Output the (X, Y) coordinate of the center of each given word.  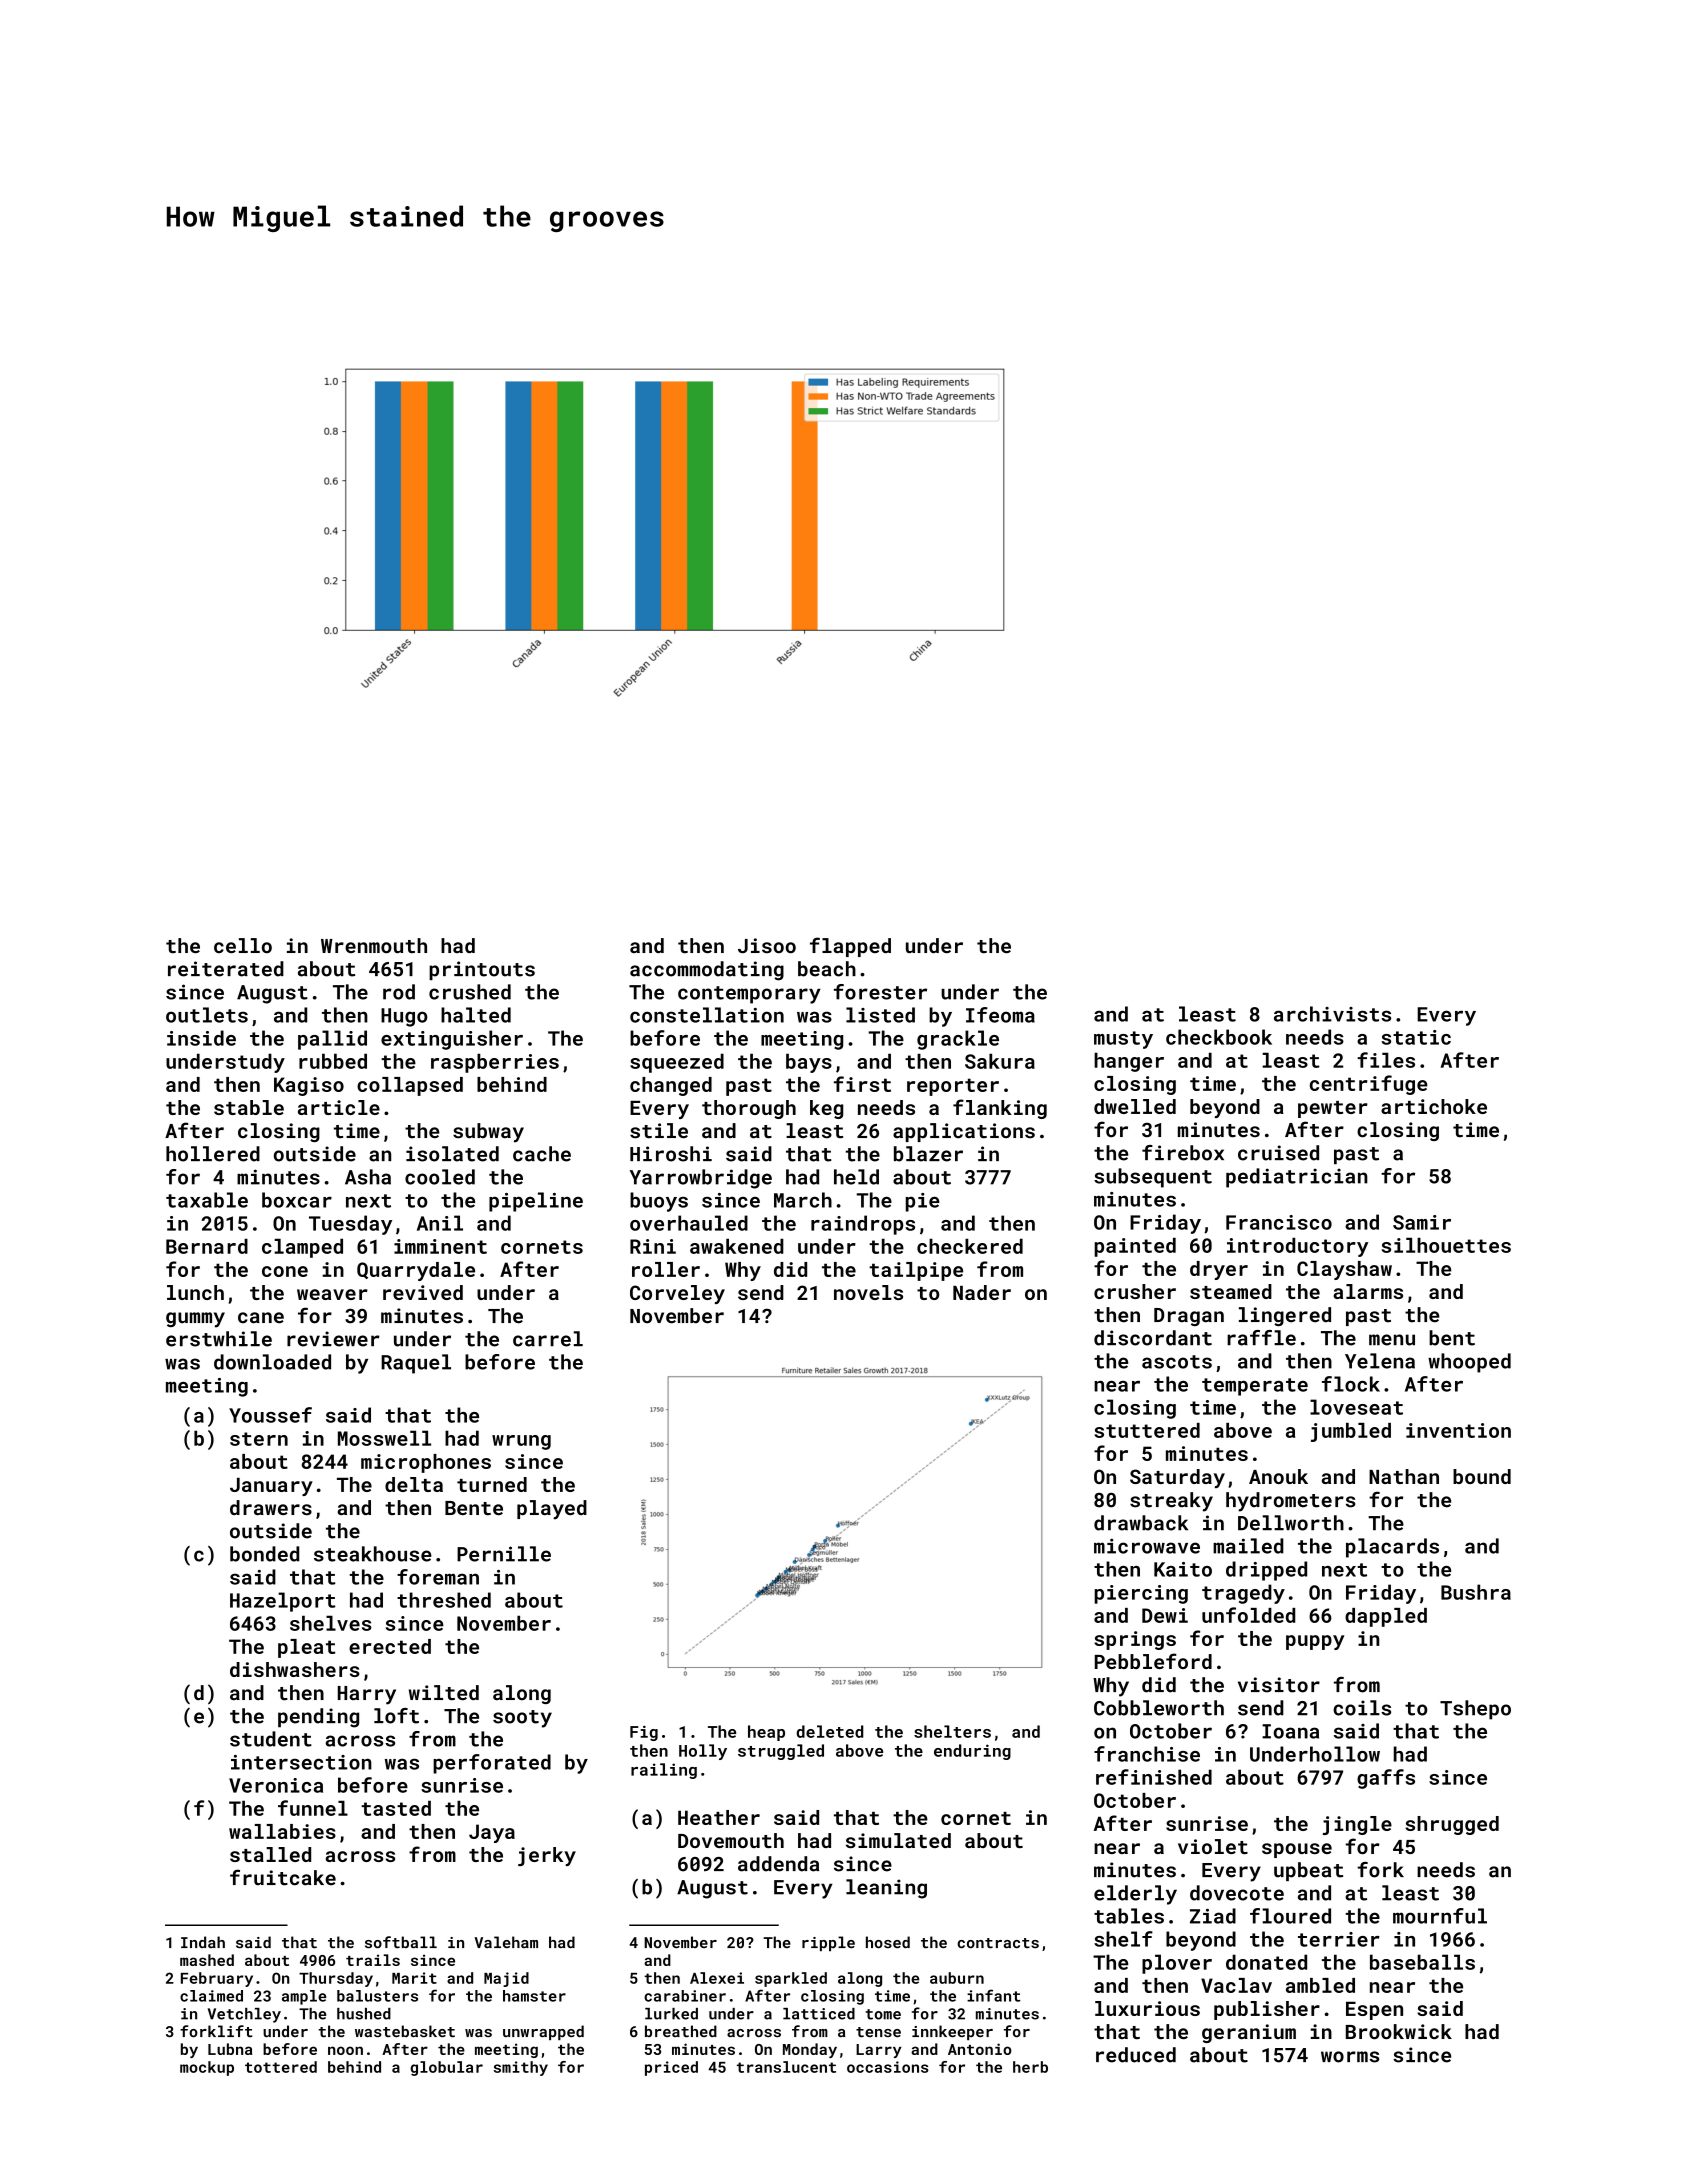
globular (446, 2068)
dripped (1266, 1571)
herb (1030, 2067)
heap (766, 1733)
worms (1350, 2057)
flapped (850, 947)
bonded (264, 1554)
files (1386, 1060)
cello (243, 945)
